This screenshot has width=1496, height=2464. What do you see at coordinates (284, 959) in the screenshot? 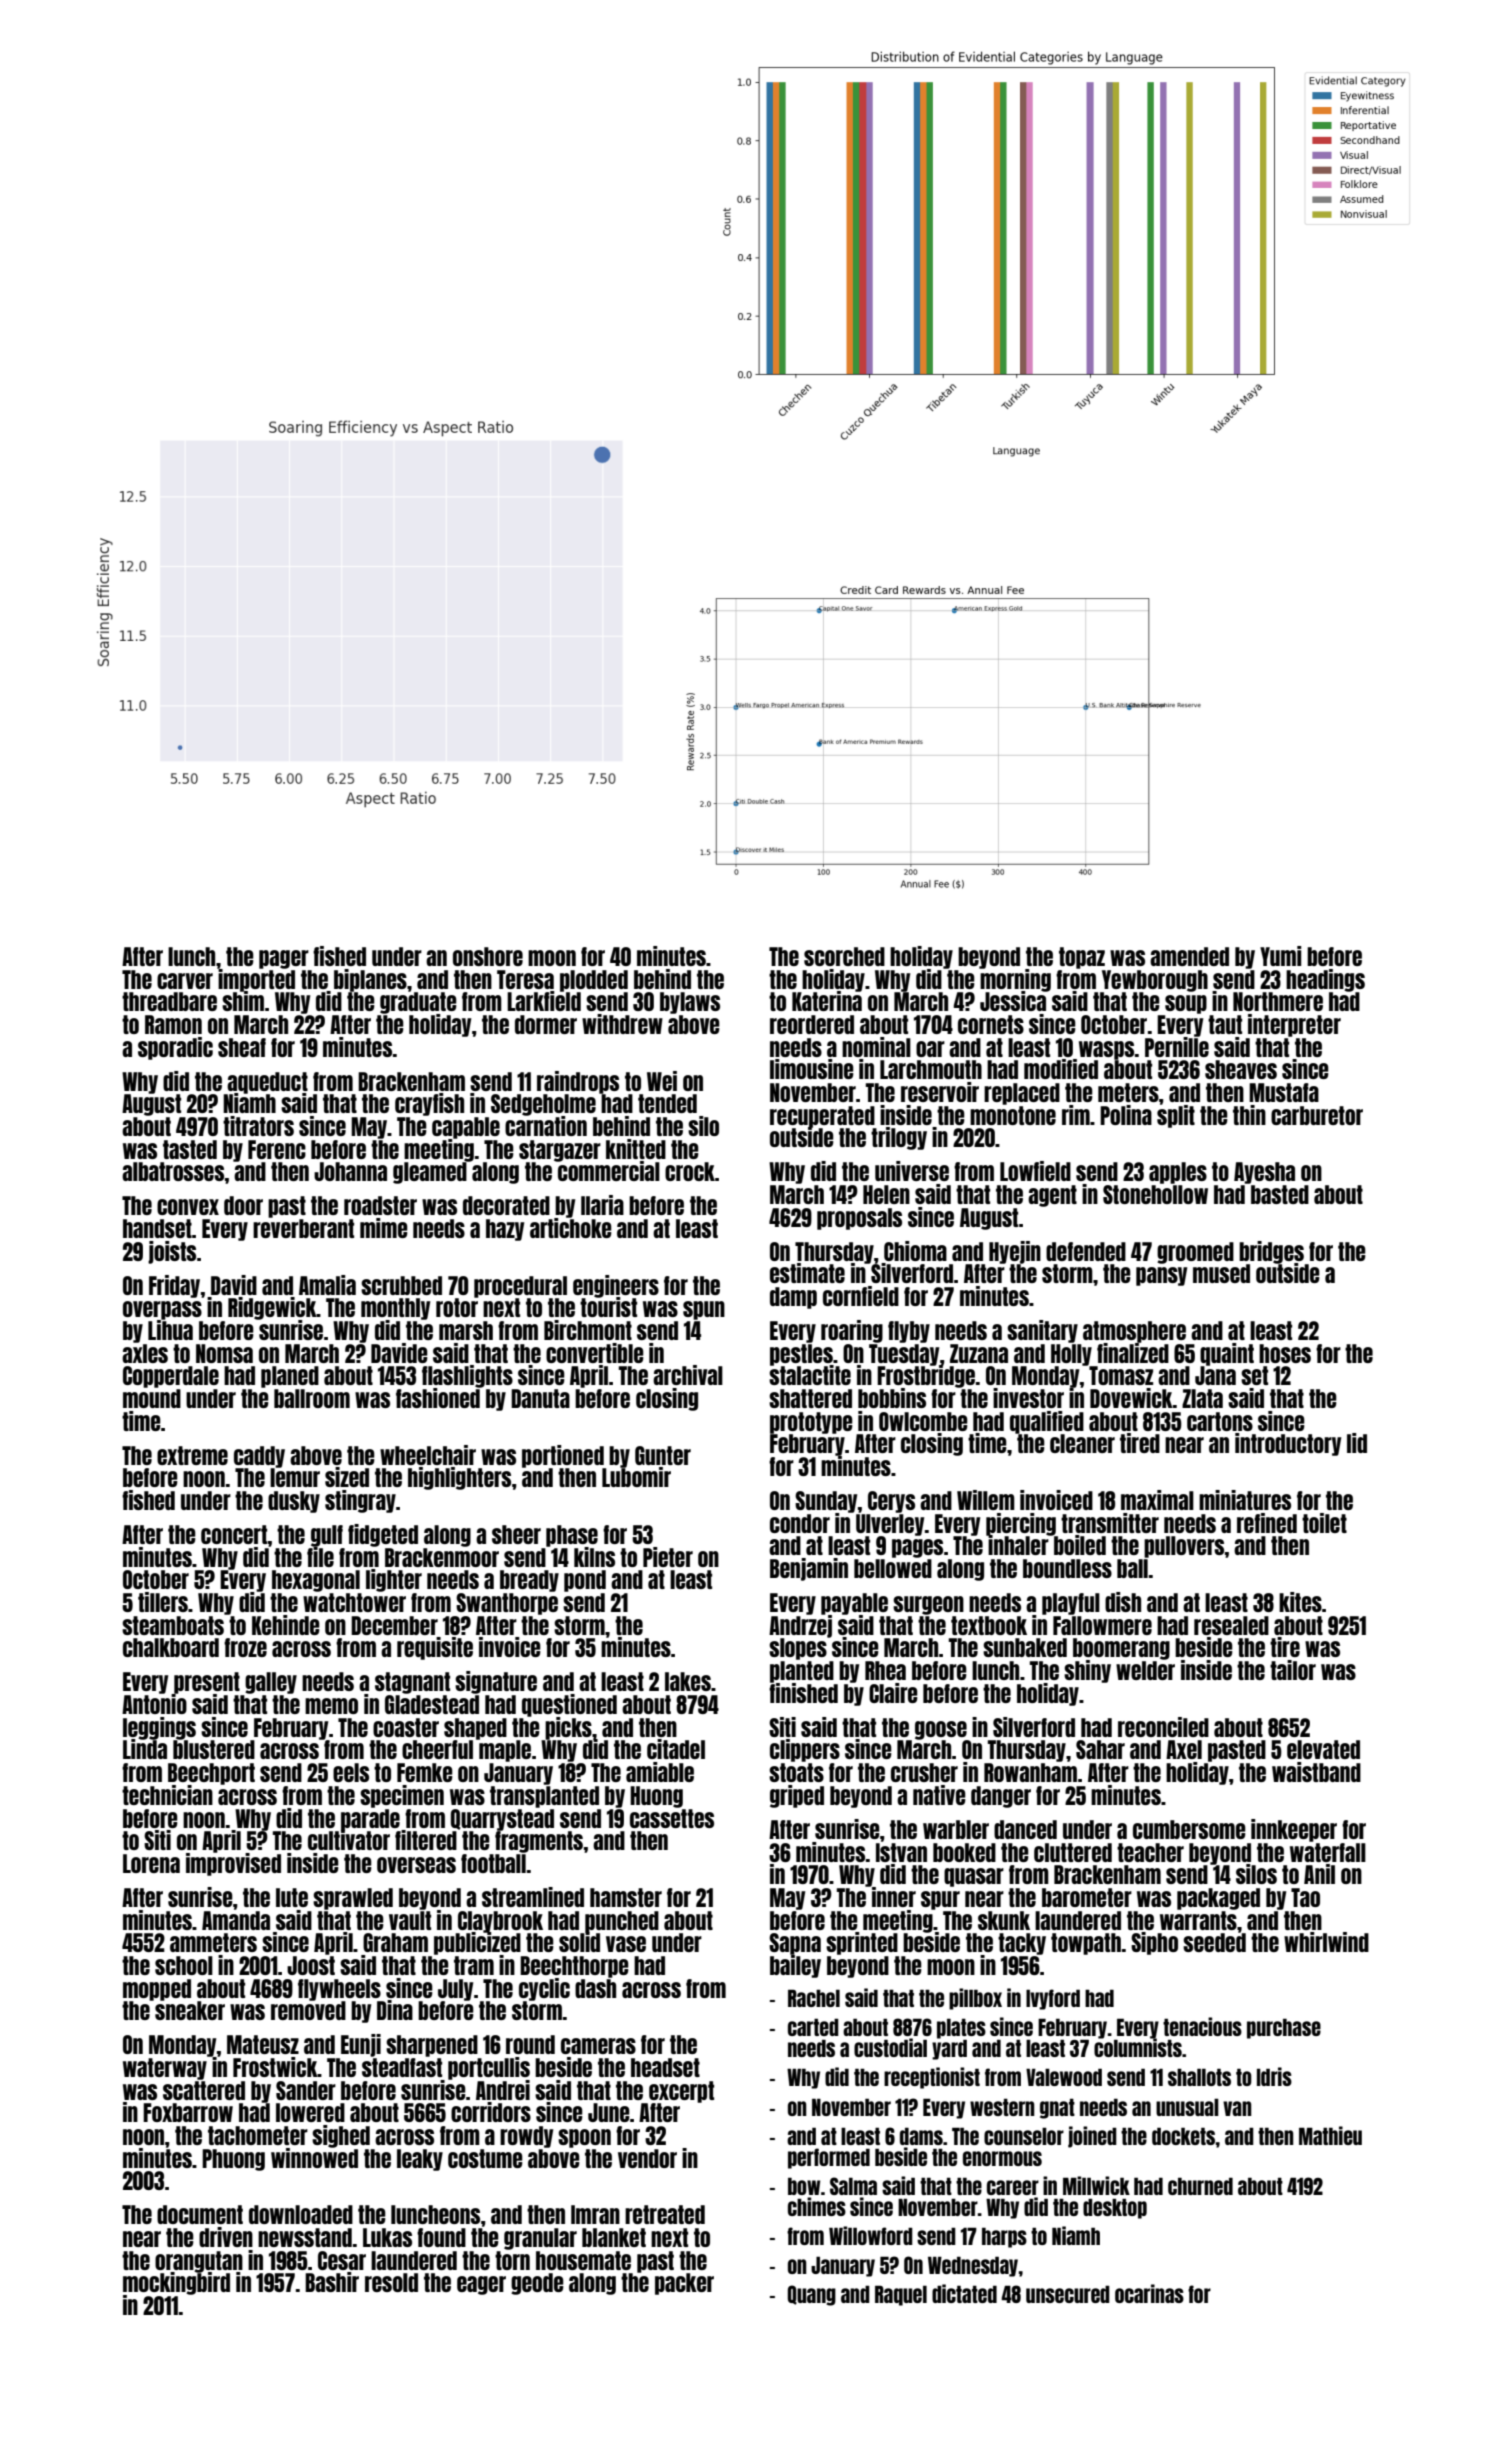
I see `pager` at bounding box center [284, 959].
